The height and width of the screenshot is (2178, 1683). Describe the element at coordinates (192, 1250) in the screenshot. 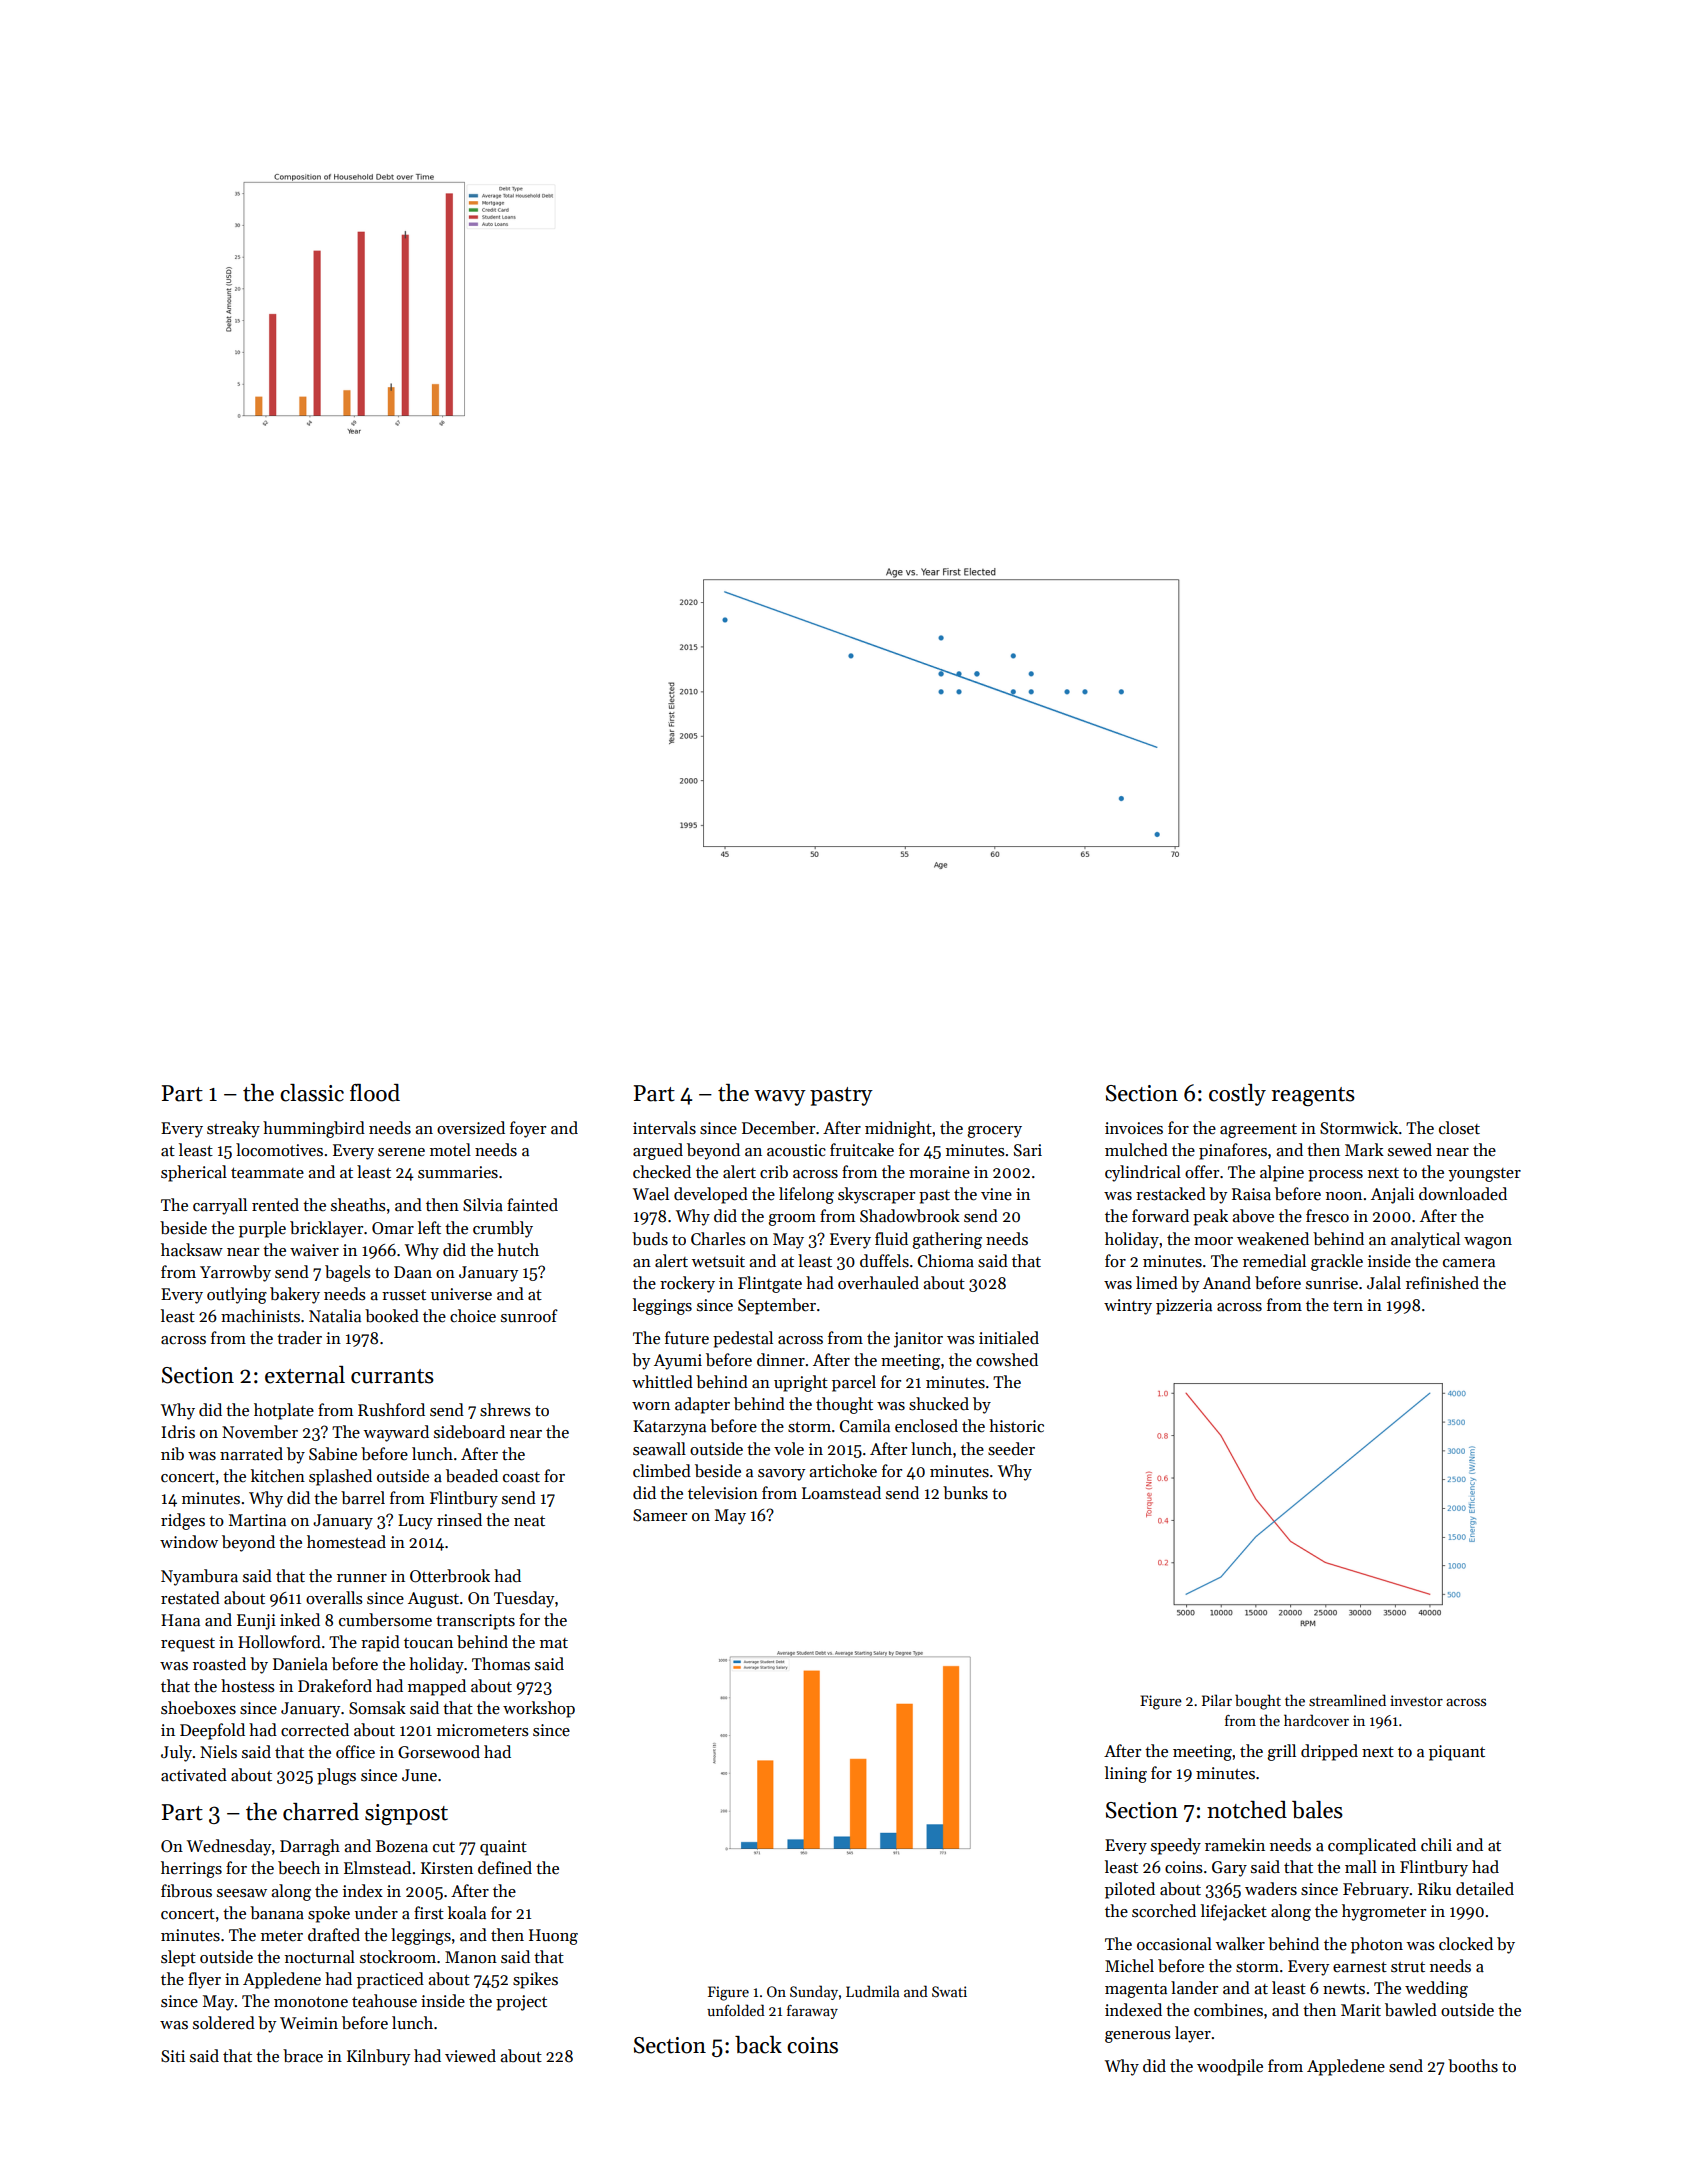

I see `hacksaw` at that location.
